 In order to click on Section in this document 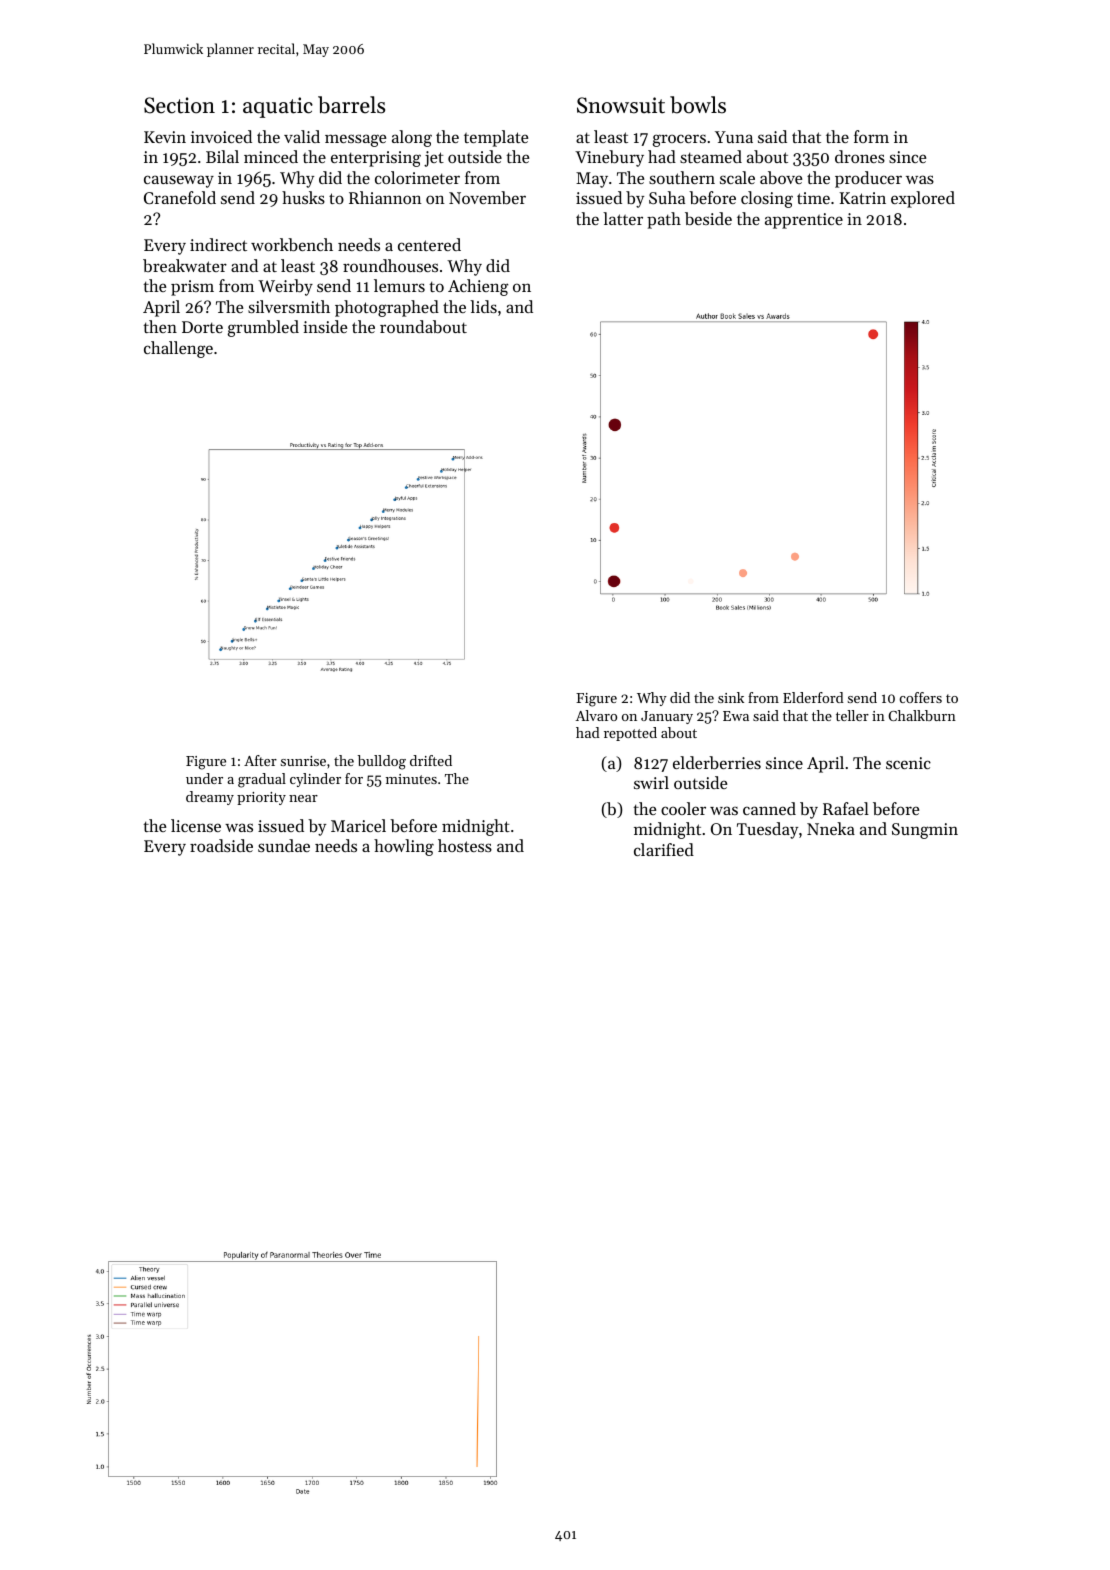, I will do `click(179, 105)`.
